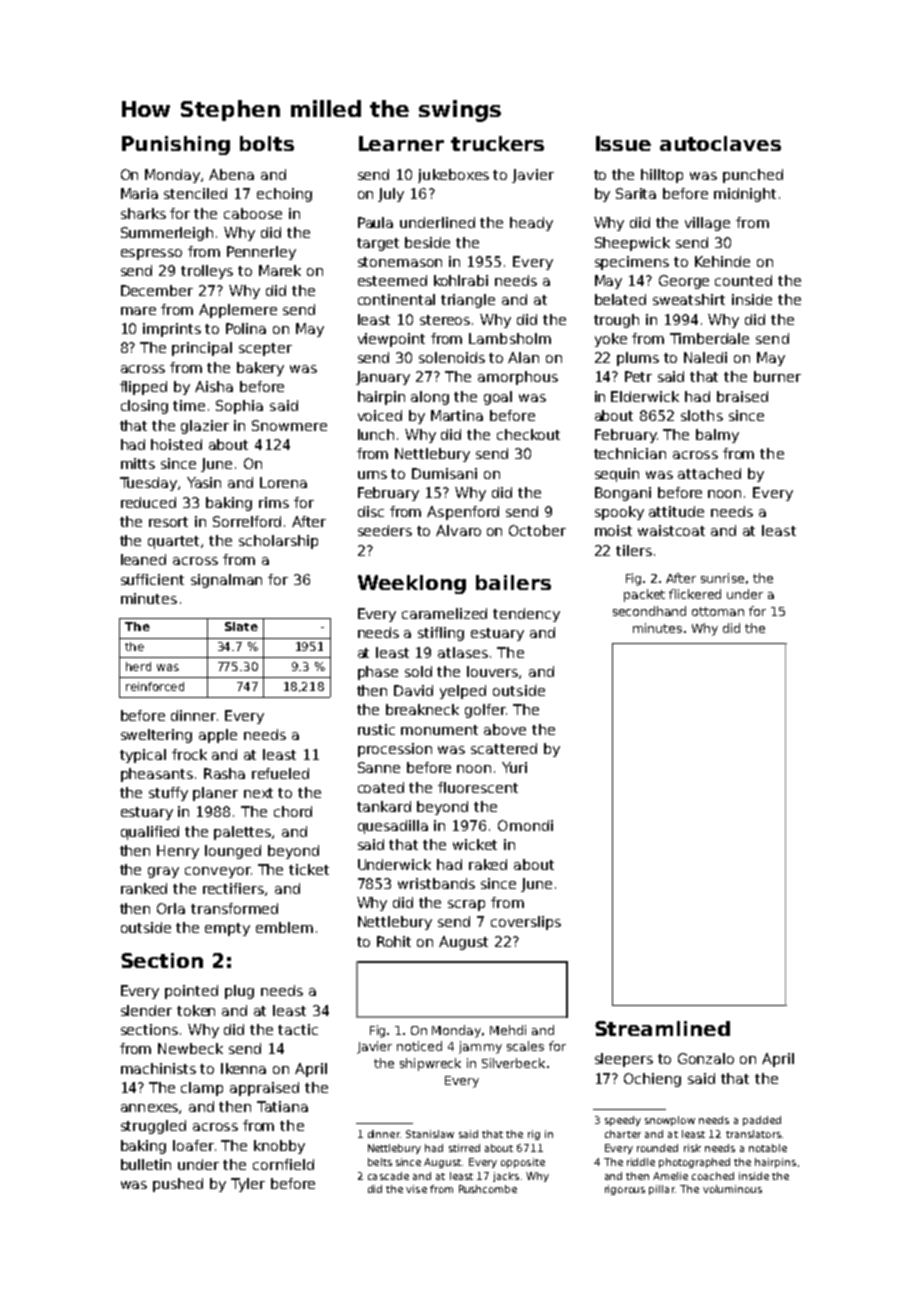 This screenshot has height=1308, width=924. I want to click on atlases, so click(463, 652).
